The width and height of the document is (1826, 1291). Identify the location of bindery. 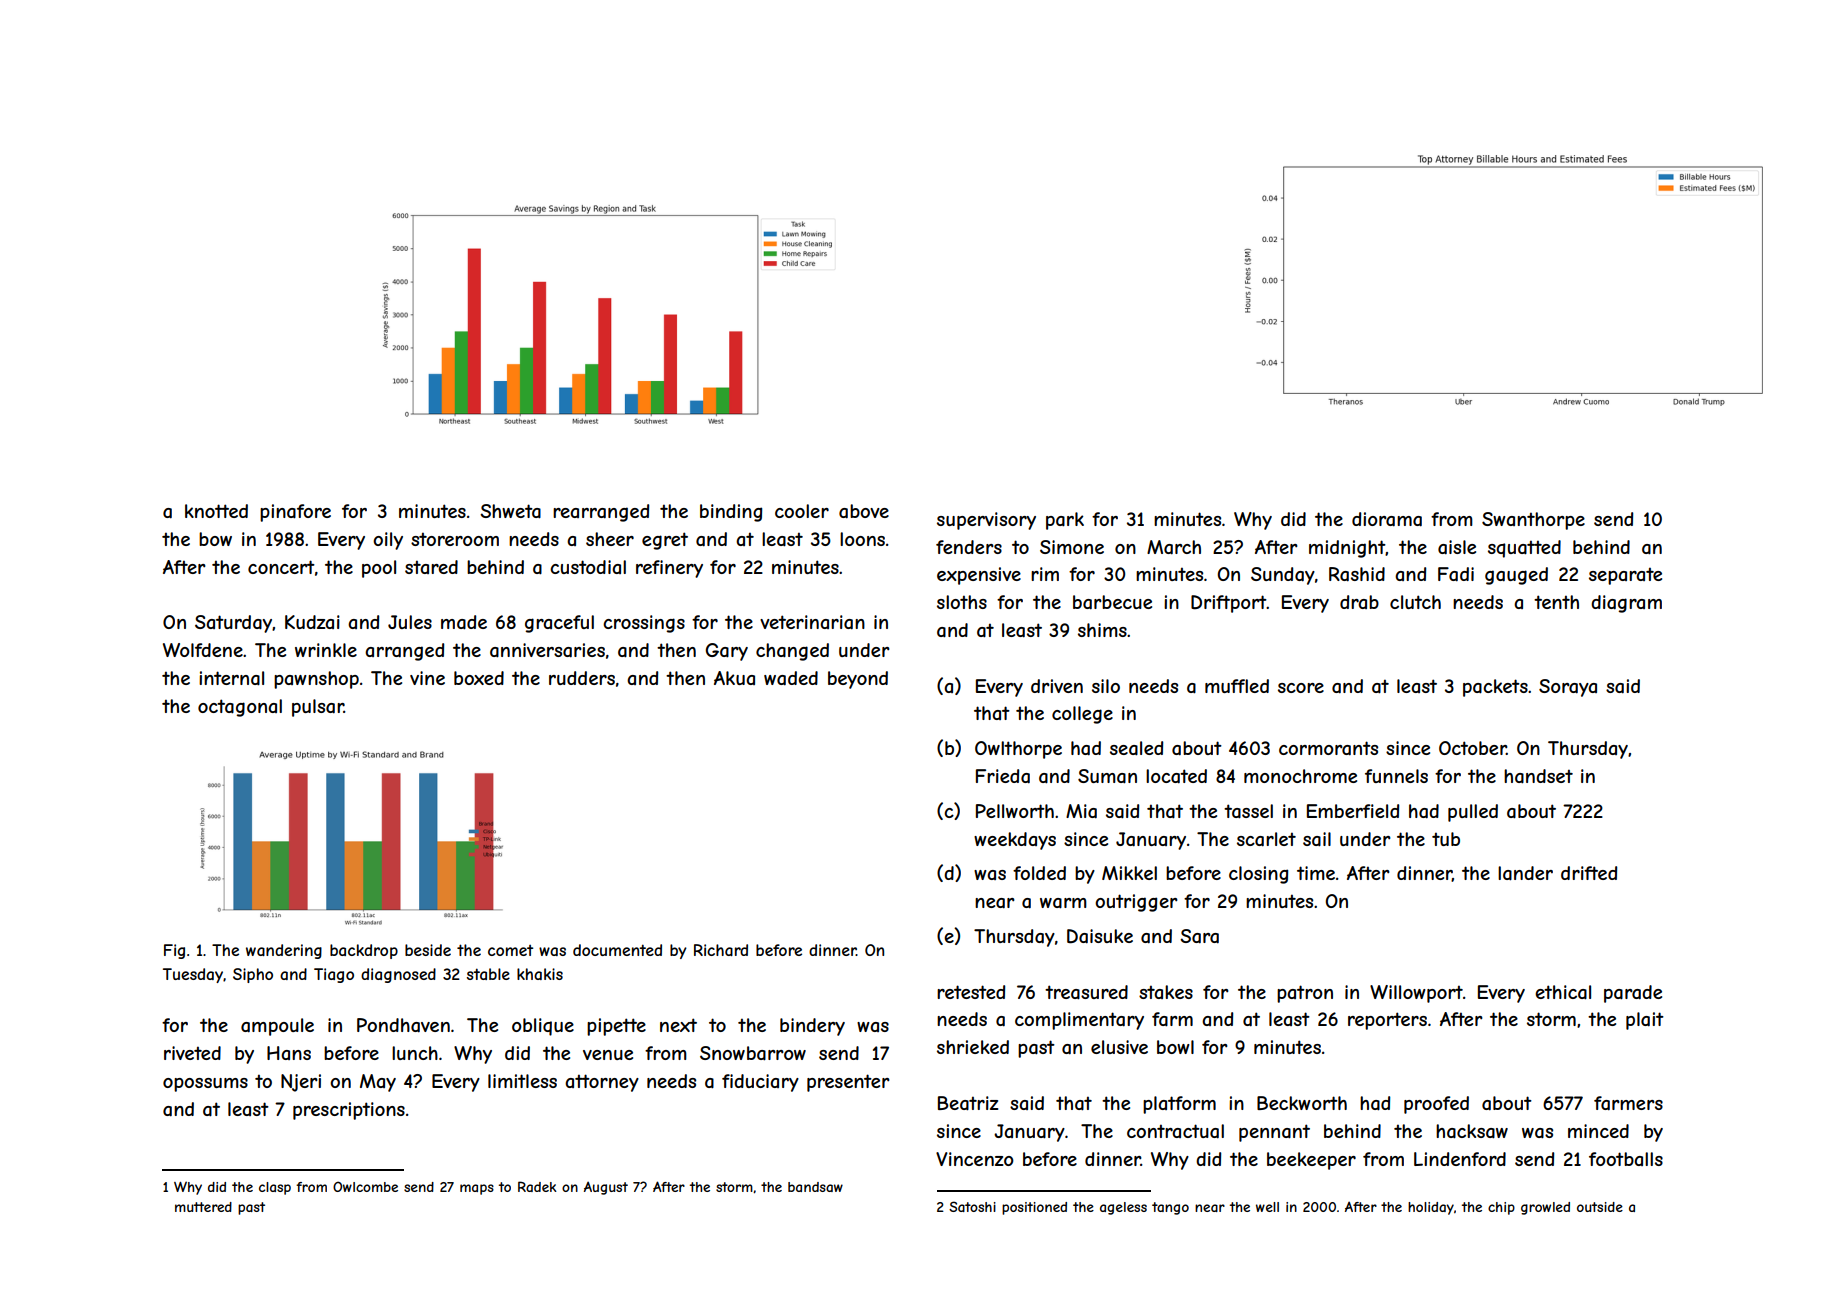
(812, 1027).
